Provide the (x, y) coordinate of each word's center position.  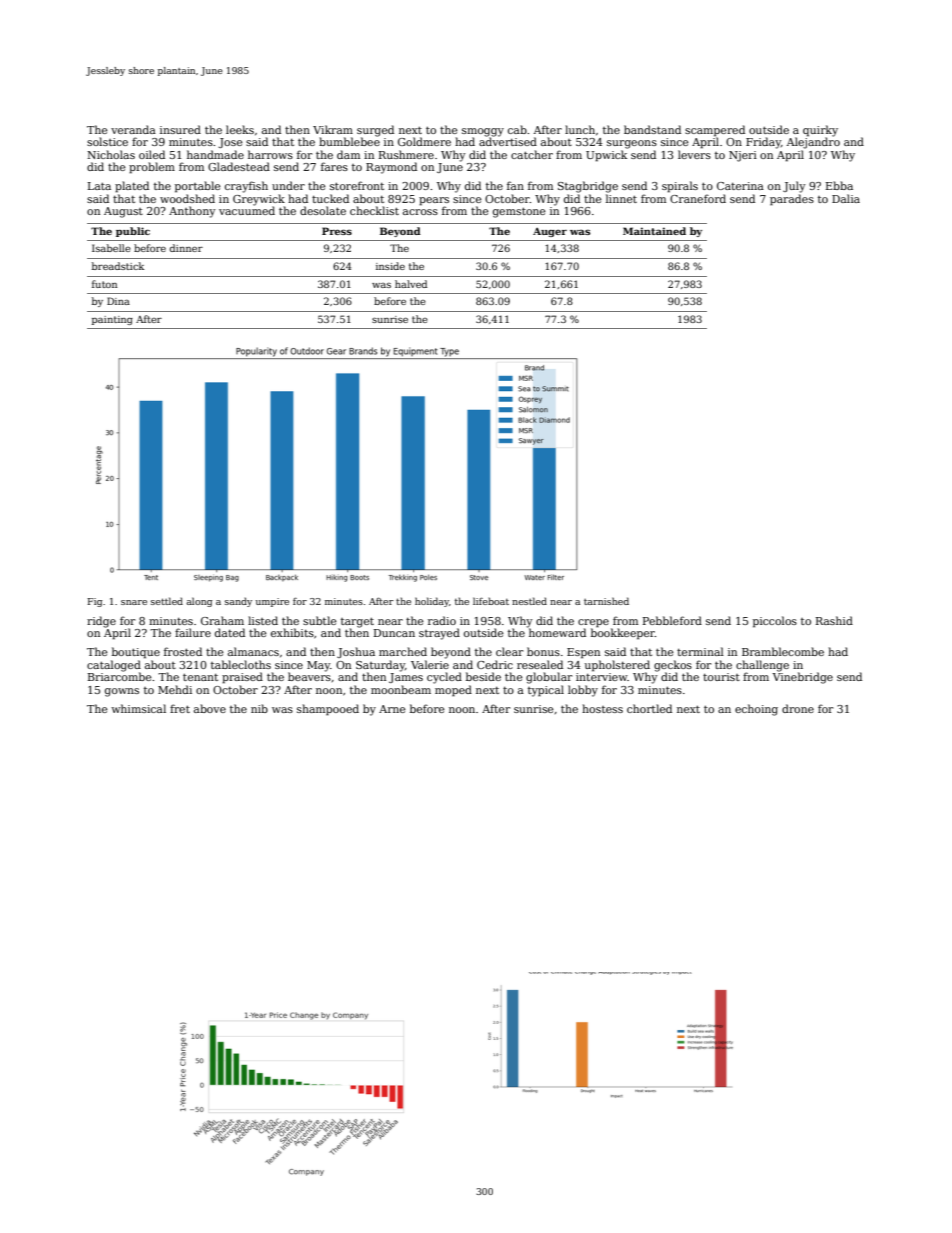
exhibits (292, 632)
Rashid (834, 620)
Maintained (654, 231)
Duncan (394, 633)
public (133, 232)
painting (112, 320)
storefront (357, 185)
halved (411, 284)
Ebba (839, 185)
